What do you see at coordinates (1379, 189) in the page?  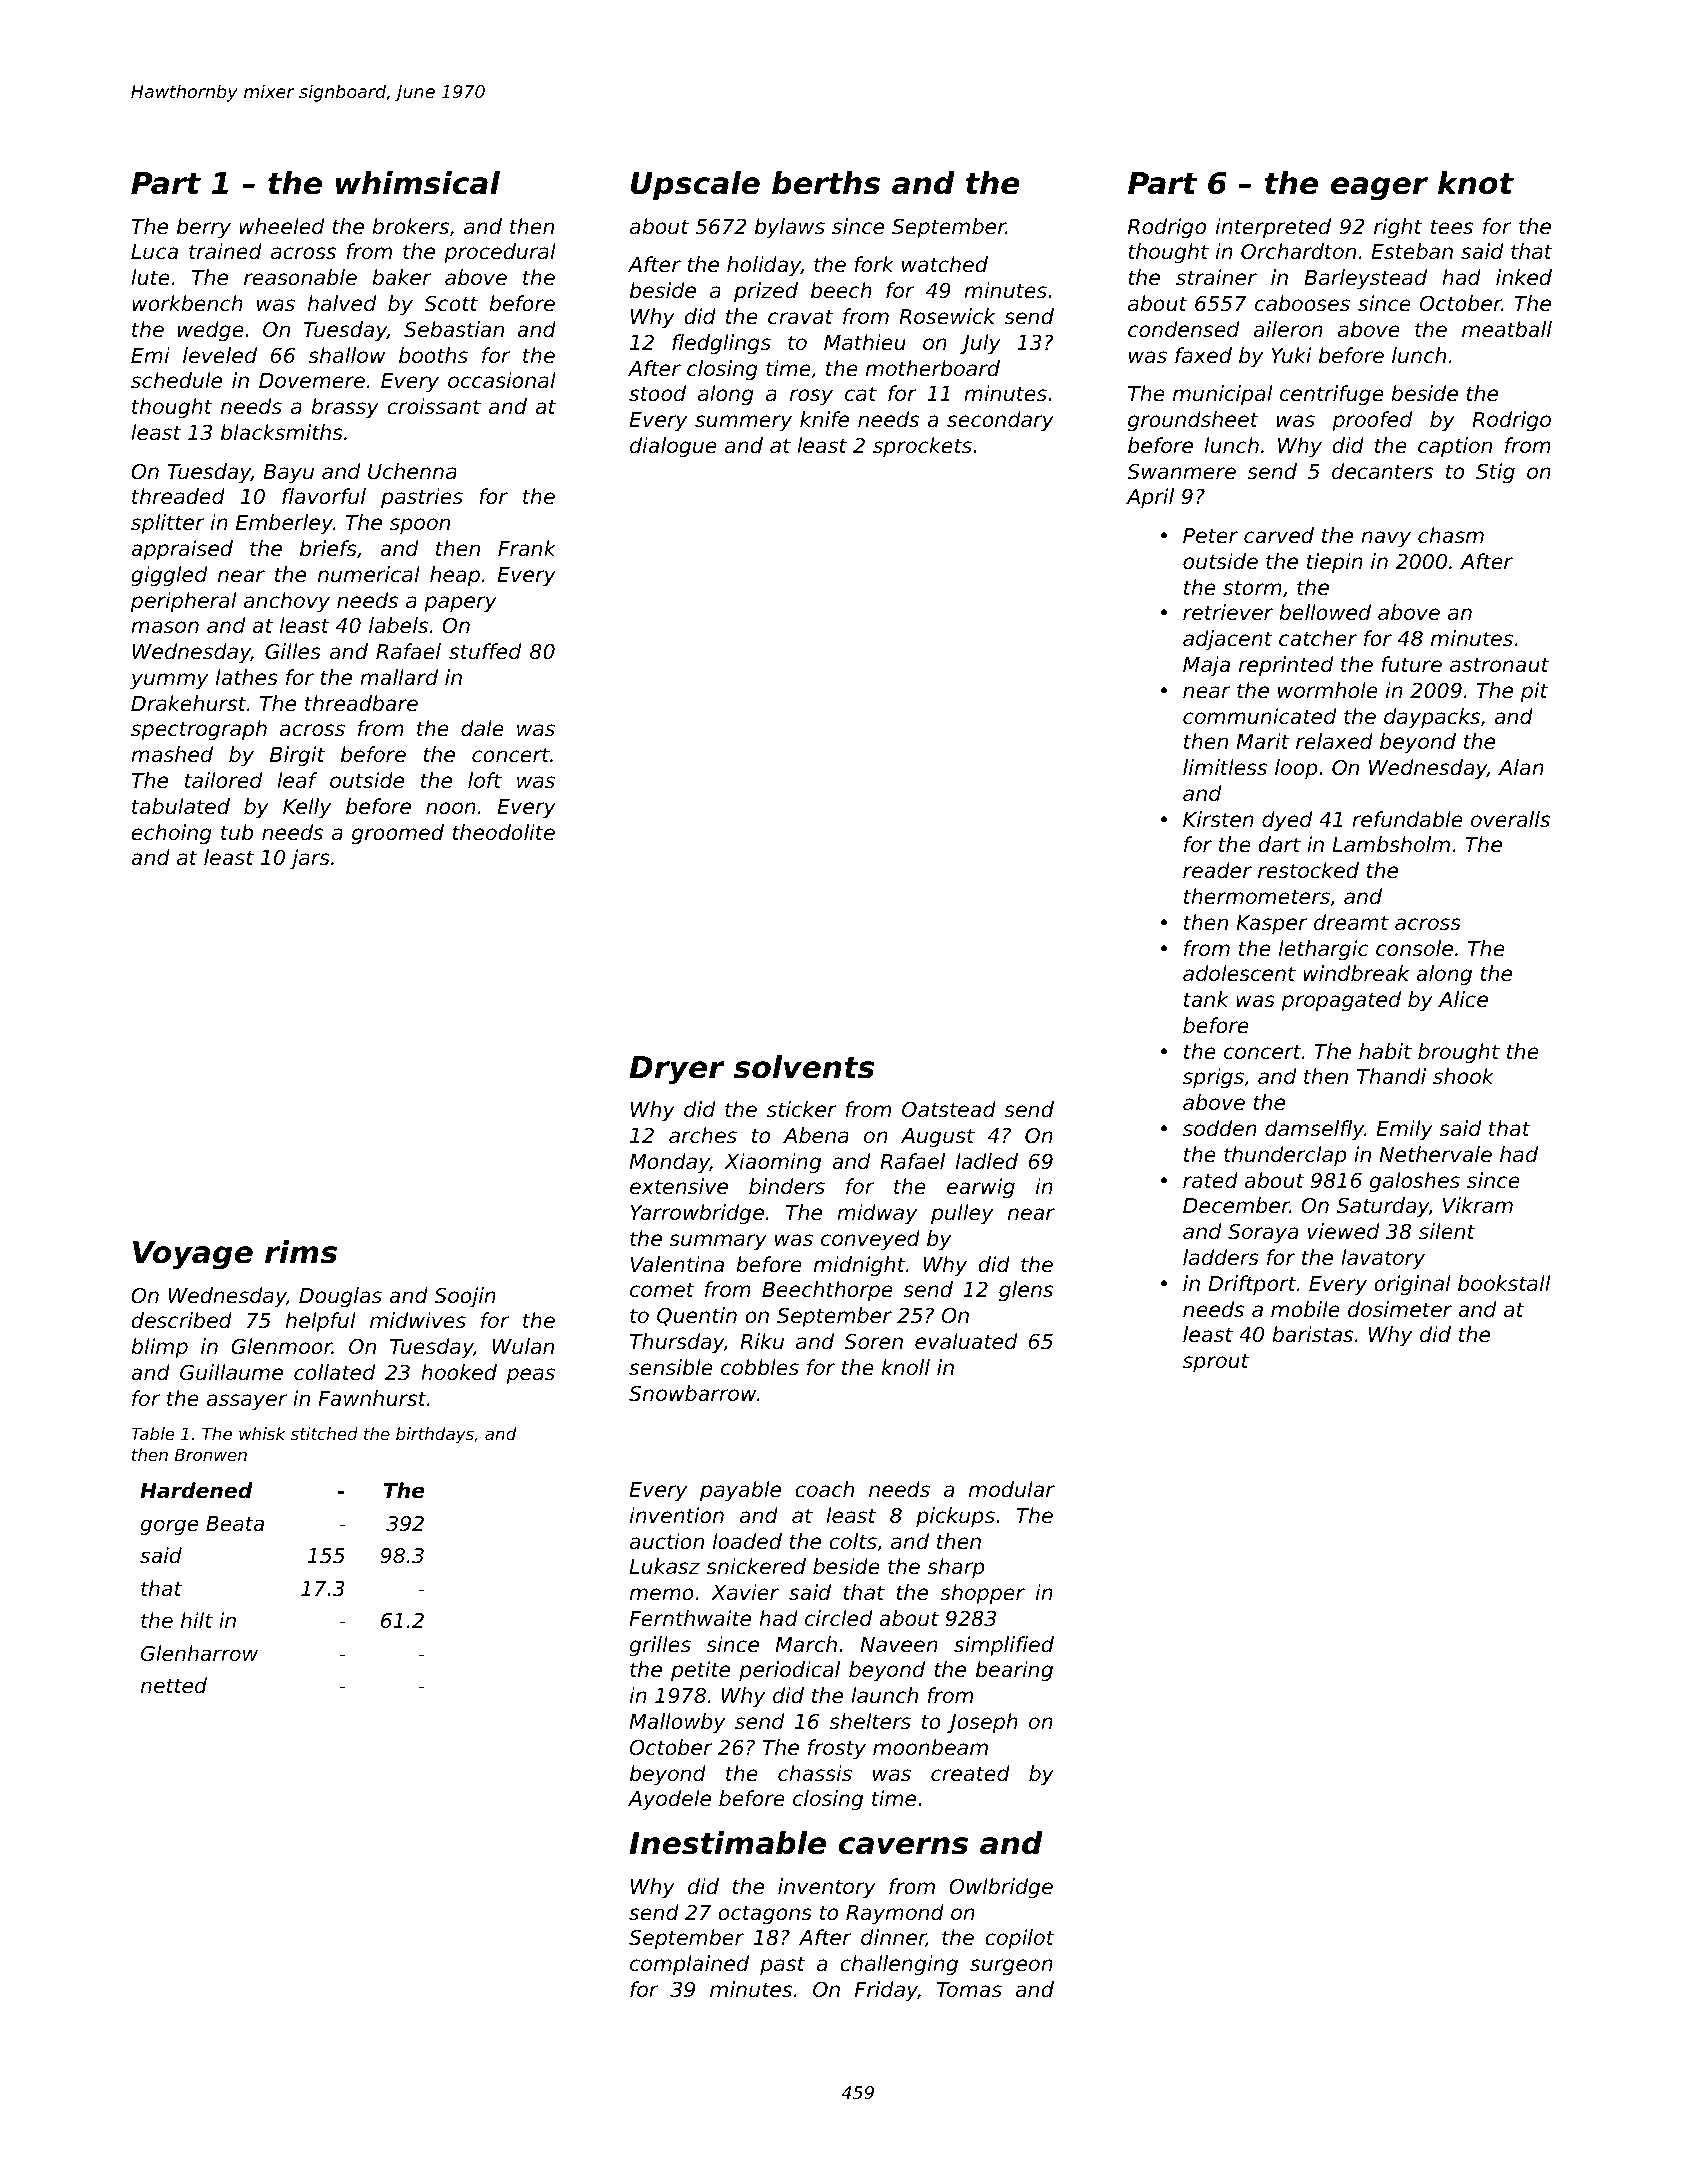 I see `eager` at bounding box center [1379, 189].
